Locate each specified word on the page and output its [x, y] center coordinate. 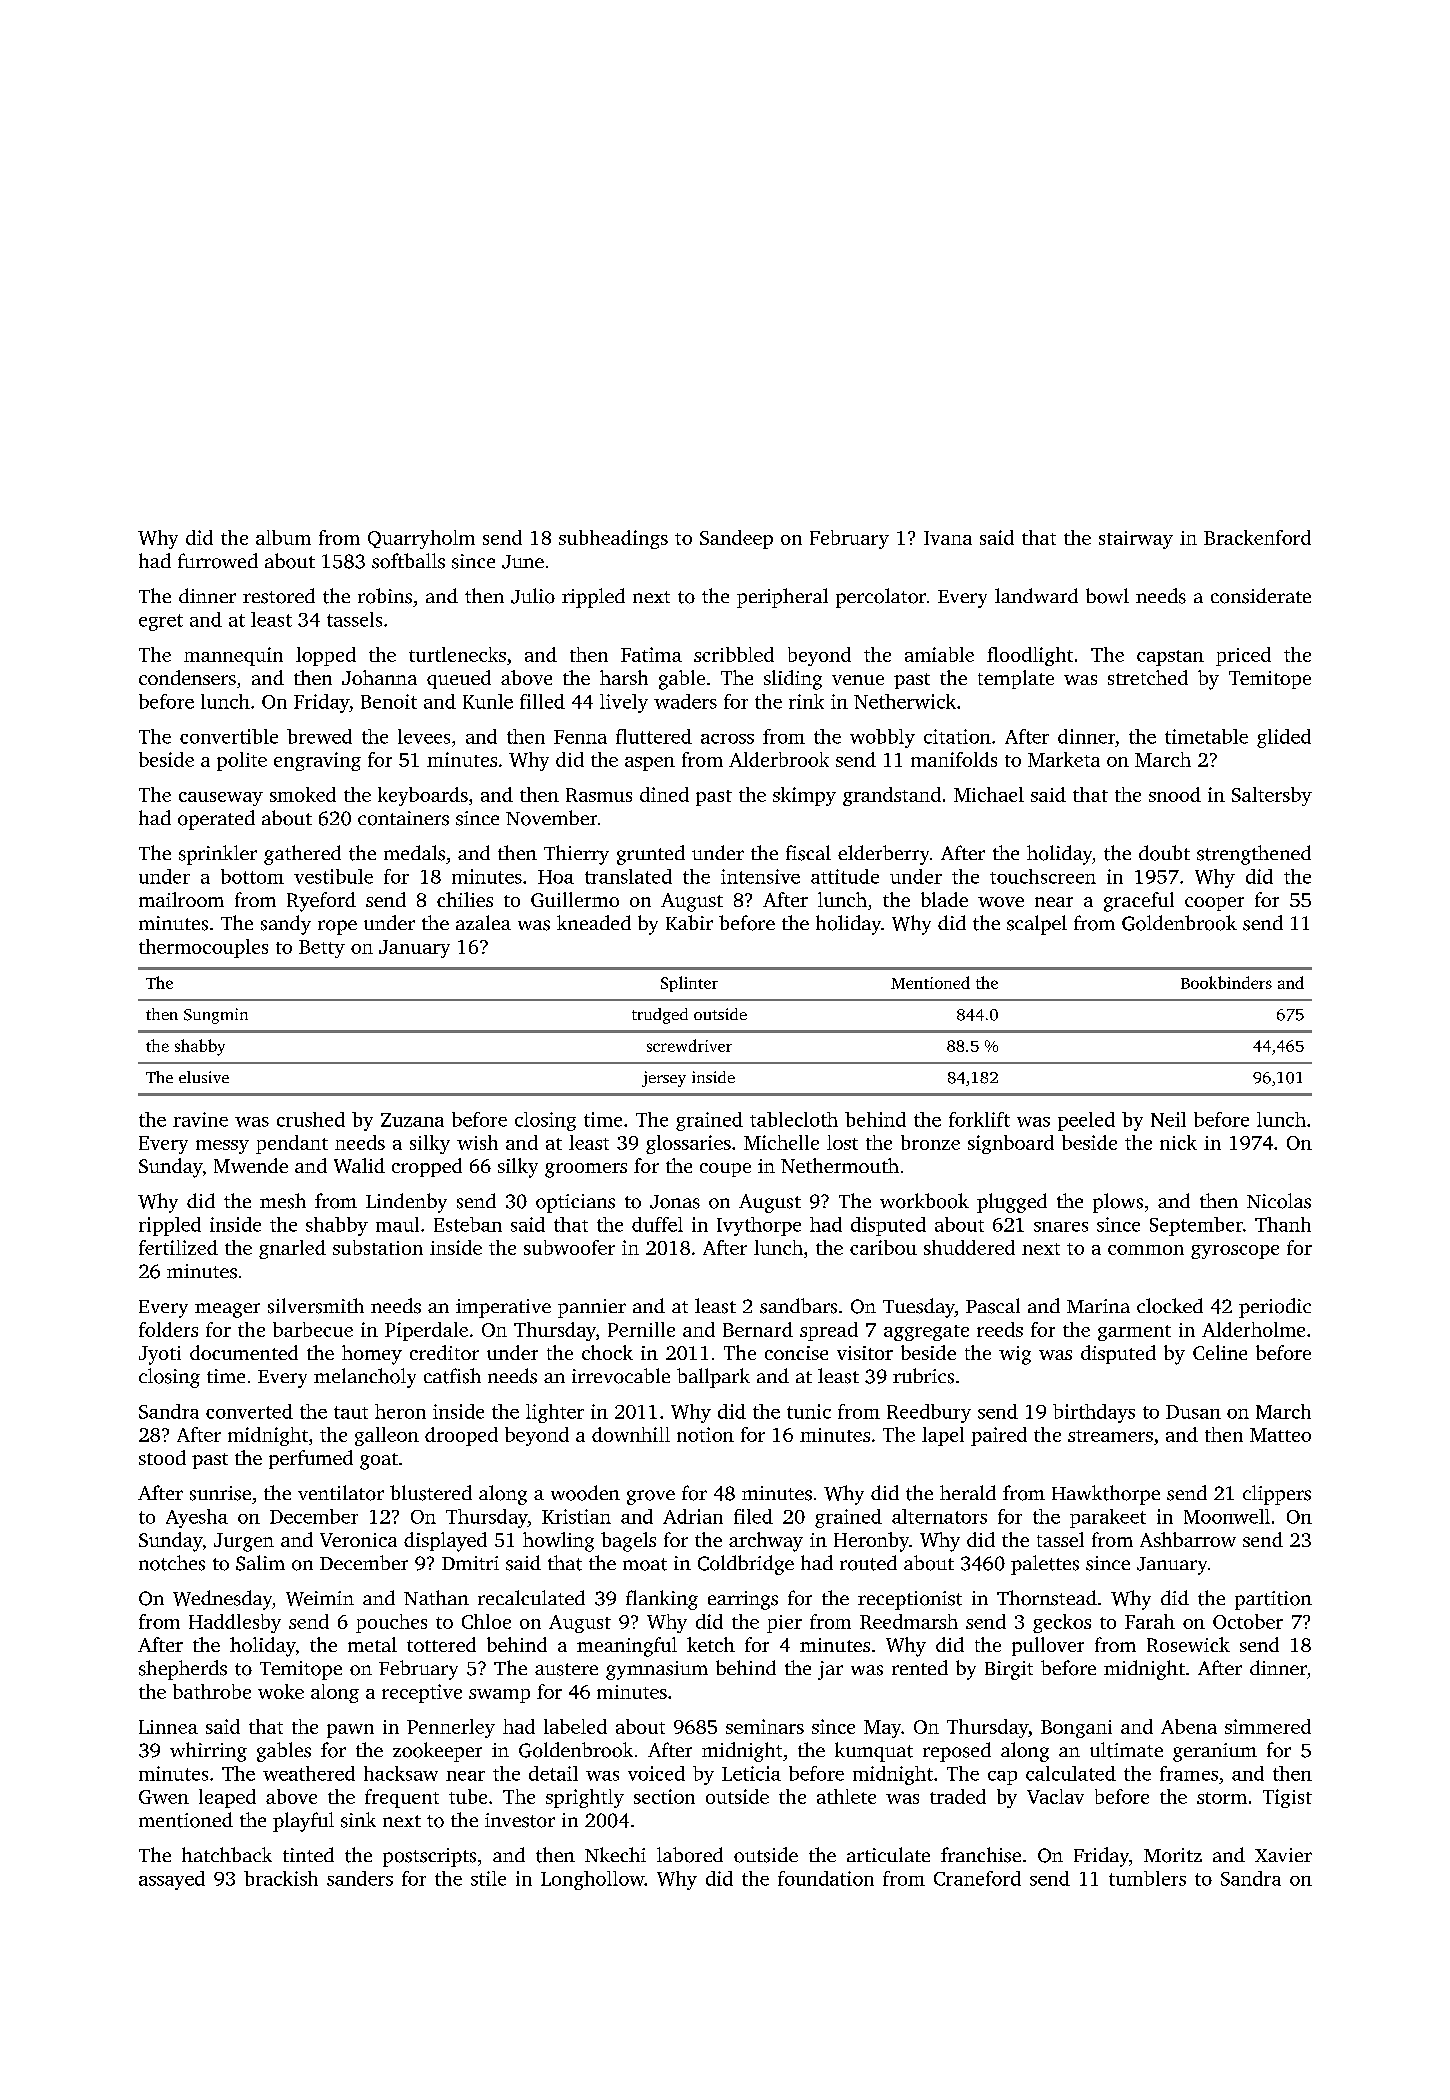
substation [378, 1247]
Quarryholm [421, 539]
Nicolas [1279, 1201]
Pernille [641, 1329]
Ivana [948, 538]
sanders [360, 1878]
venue [858, 680]
